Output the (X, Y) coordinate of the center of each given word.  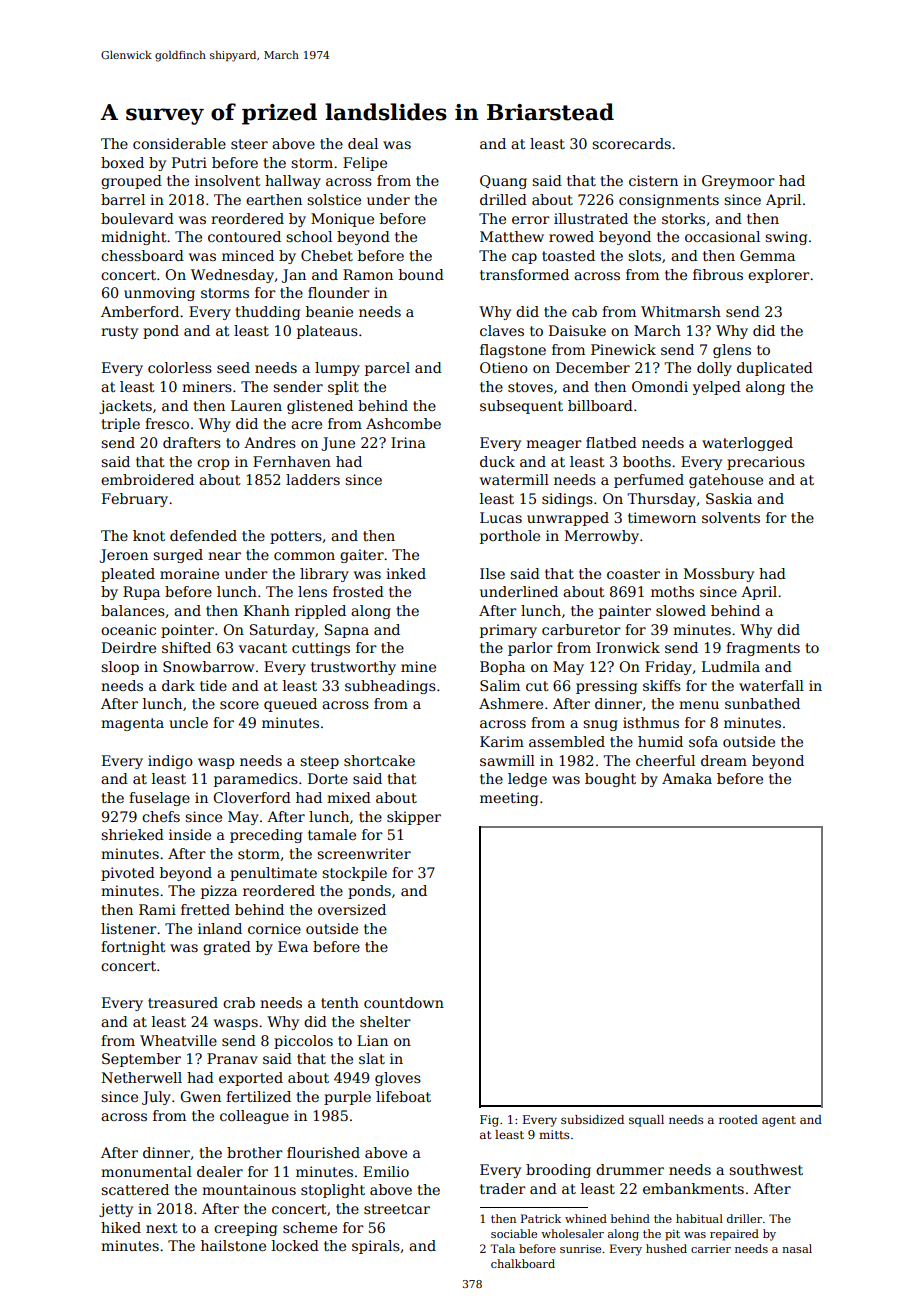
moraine (189, 573)
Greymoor (738, 182)
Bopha (502, 668)
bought (610, 780)
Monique (342, 220)
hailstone (233, 1245)
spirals (376, 1247)
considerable (179, 143)
